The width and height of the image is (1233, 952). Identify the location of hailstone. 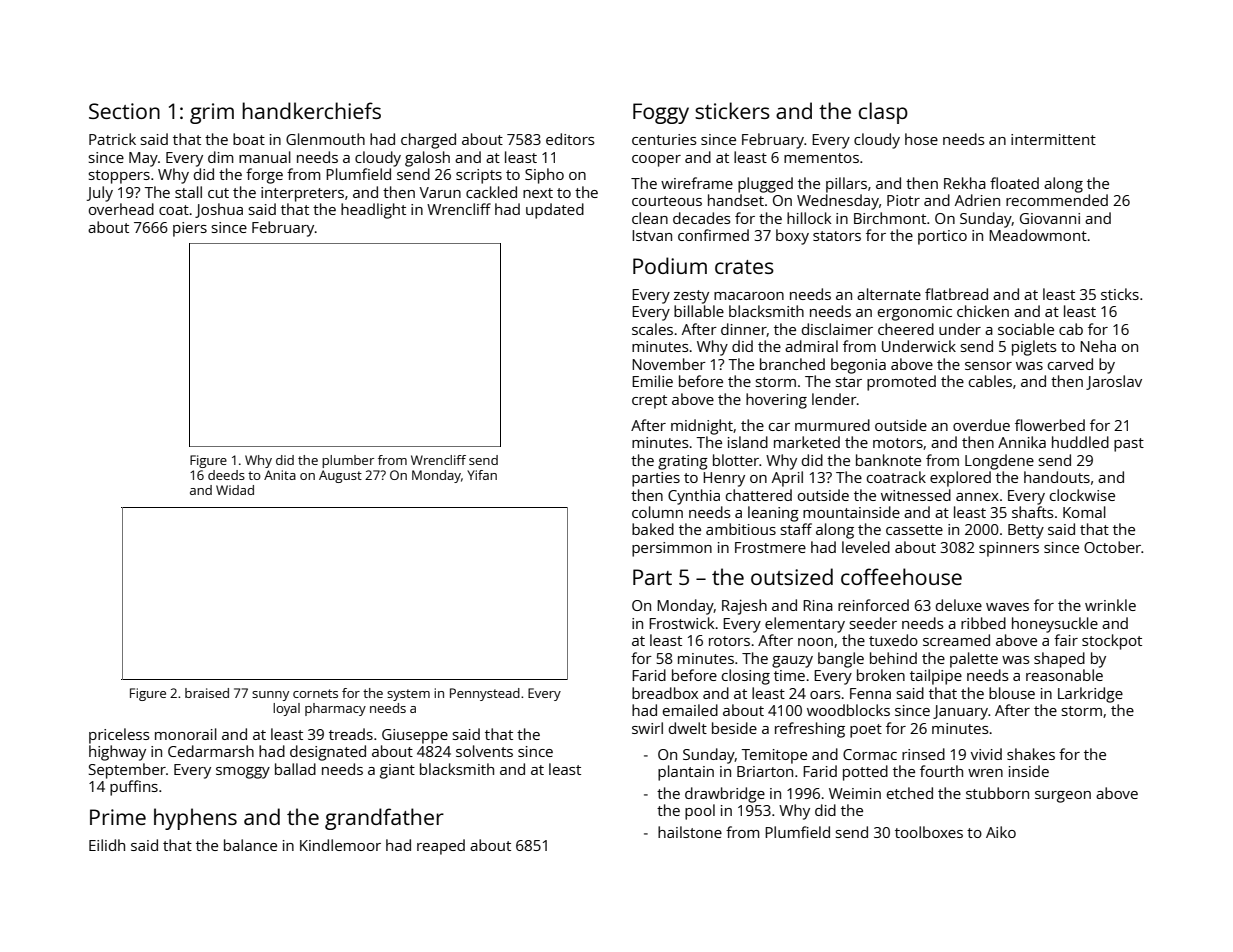
(690, 832).
